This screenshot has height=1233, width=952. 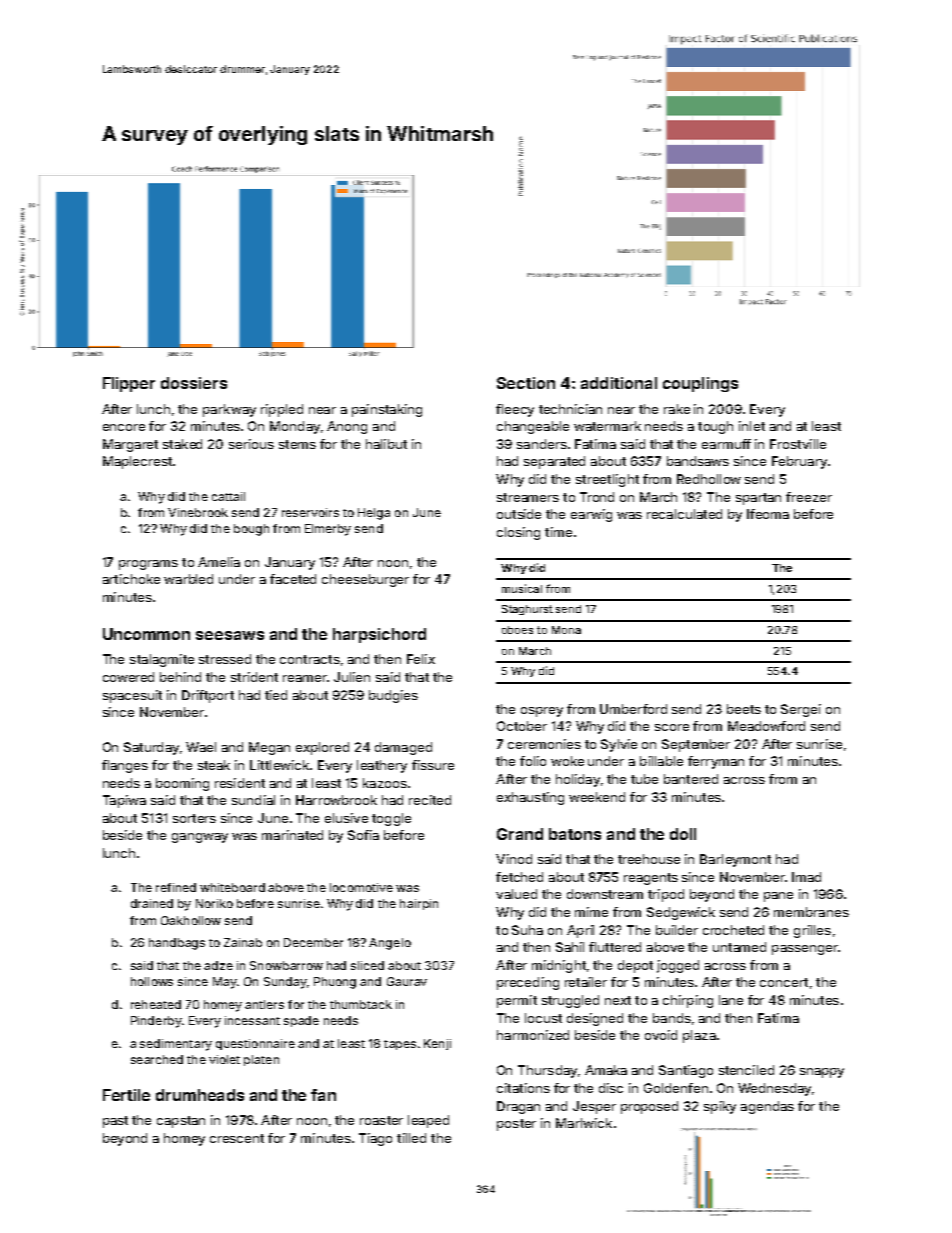 I want to click on past, so click(x=115, y=1122).
